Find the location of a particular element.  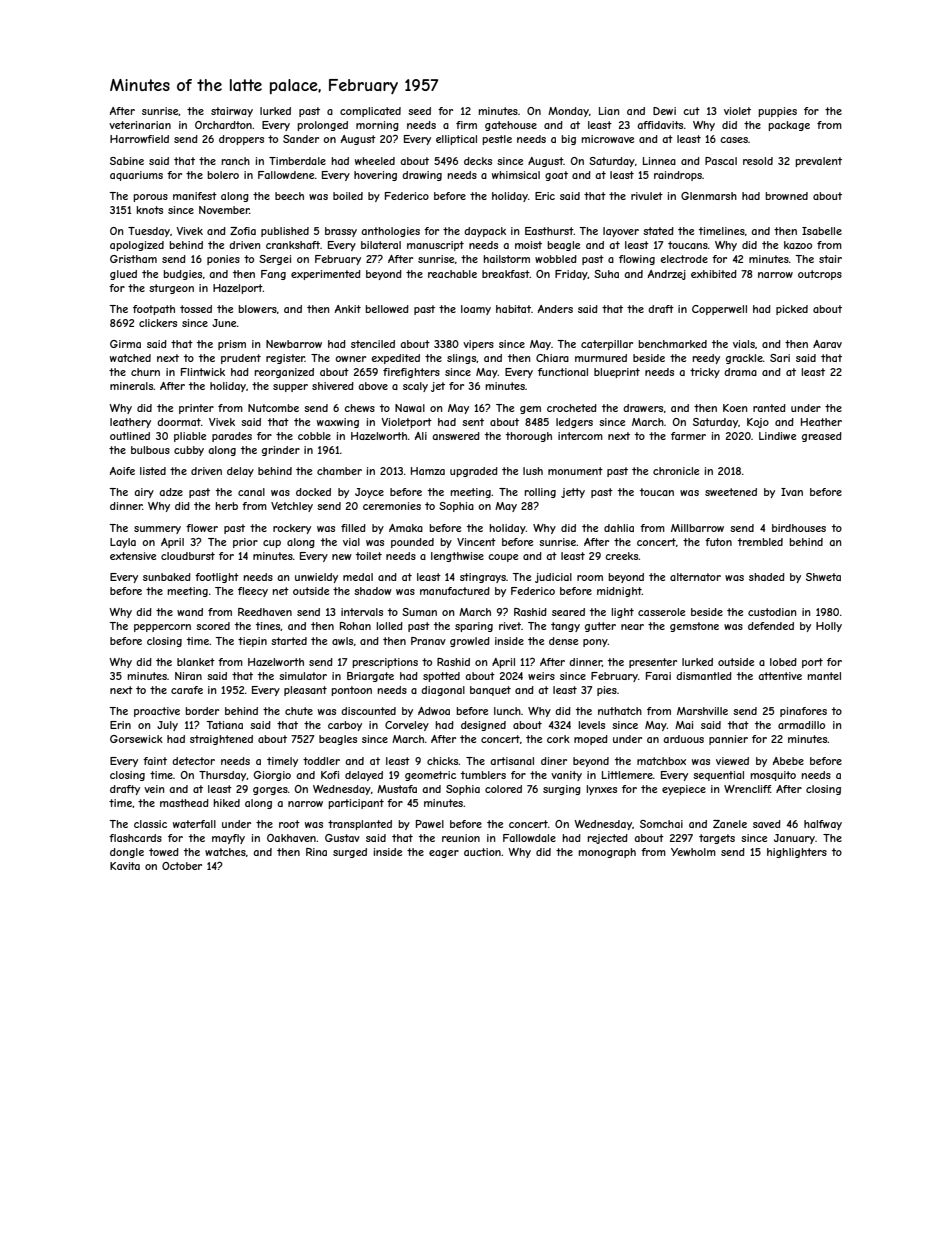

shivered is located at coordinates (333, 386).
